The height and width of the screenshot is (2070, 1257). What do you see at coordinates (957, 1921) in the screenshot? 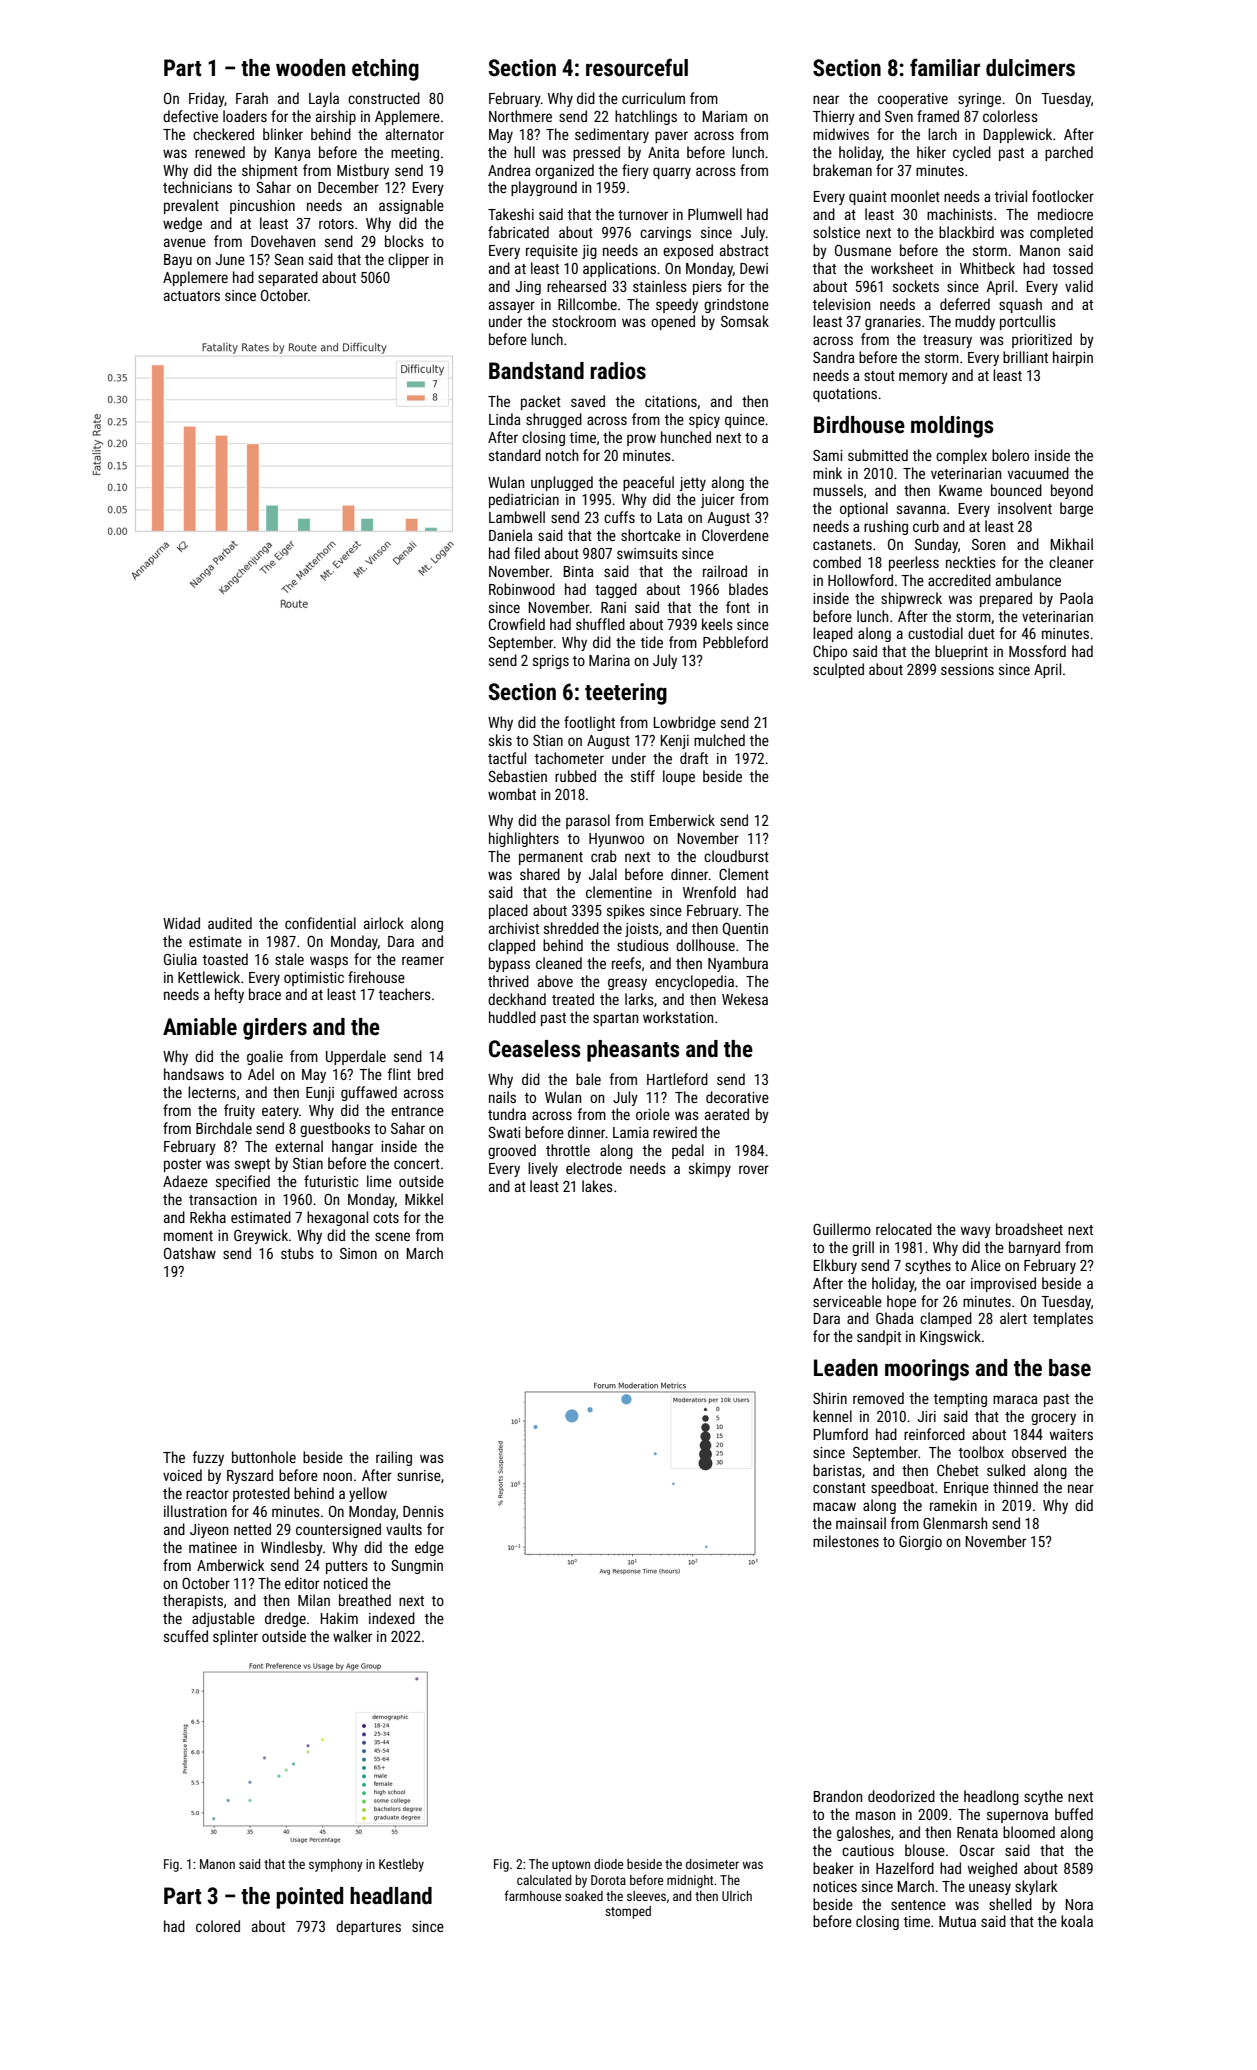
I see `Mutua` at bounding box center [957, 1921].
